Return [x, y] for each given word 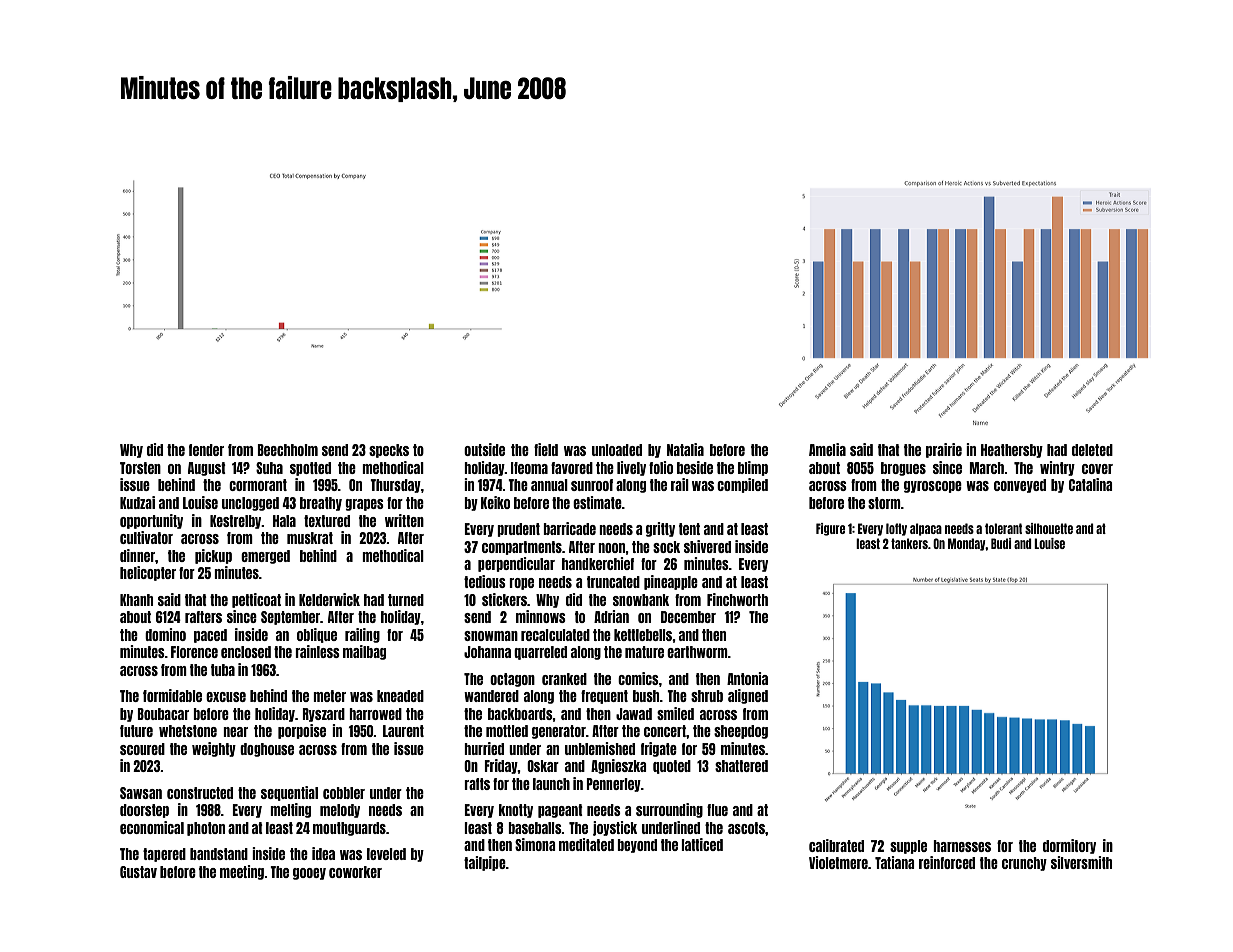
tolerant [1003, 528]
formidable [172, 695]
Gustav [138, 872]
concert [665, 731]
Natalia [685, 449]
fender [206, 450]
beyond [637, 846]
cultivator [146, 537]
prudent [518, 530]
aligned [748, 696]
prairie [944, 450]
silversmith [1081, 862]
